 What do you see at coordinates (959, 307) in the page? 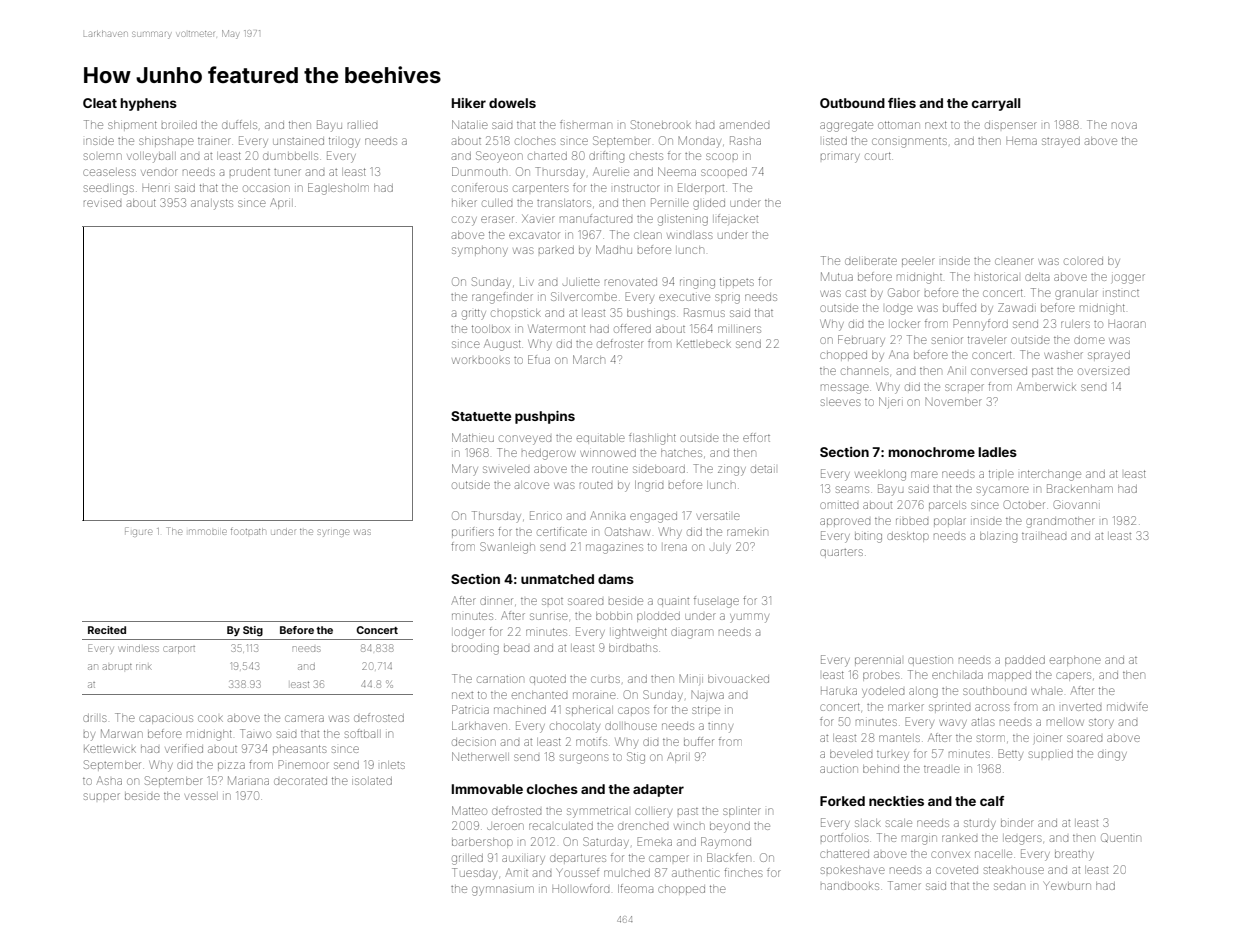
I see `buffed` at bounding box center [959, 307].
